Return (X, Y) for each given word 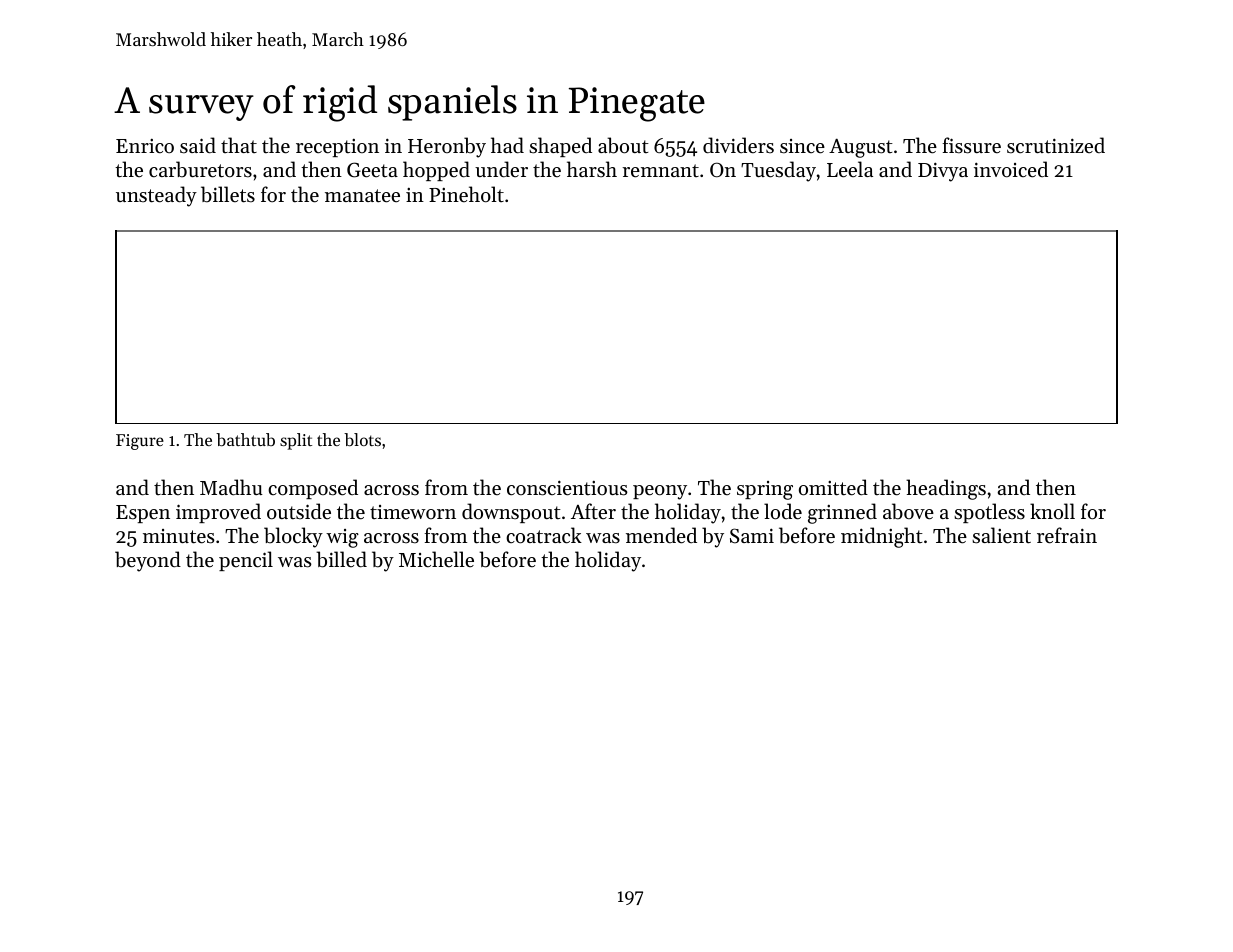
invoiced (1011, 169)
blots (362, 439)
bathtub (245, 439)
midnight (882, 537)
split (296, 441)
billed (341, 559)
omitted (833, 487)
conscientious (567, 488)
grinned (842, 513)
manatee (362, 196)
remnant (660, 171)
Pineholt (466, 194)
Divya (943, 172)
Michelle (436, 559)
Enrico (145, 146)
